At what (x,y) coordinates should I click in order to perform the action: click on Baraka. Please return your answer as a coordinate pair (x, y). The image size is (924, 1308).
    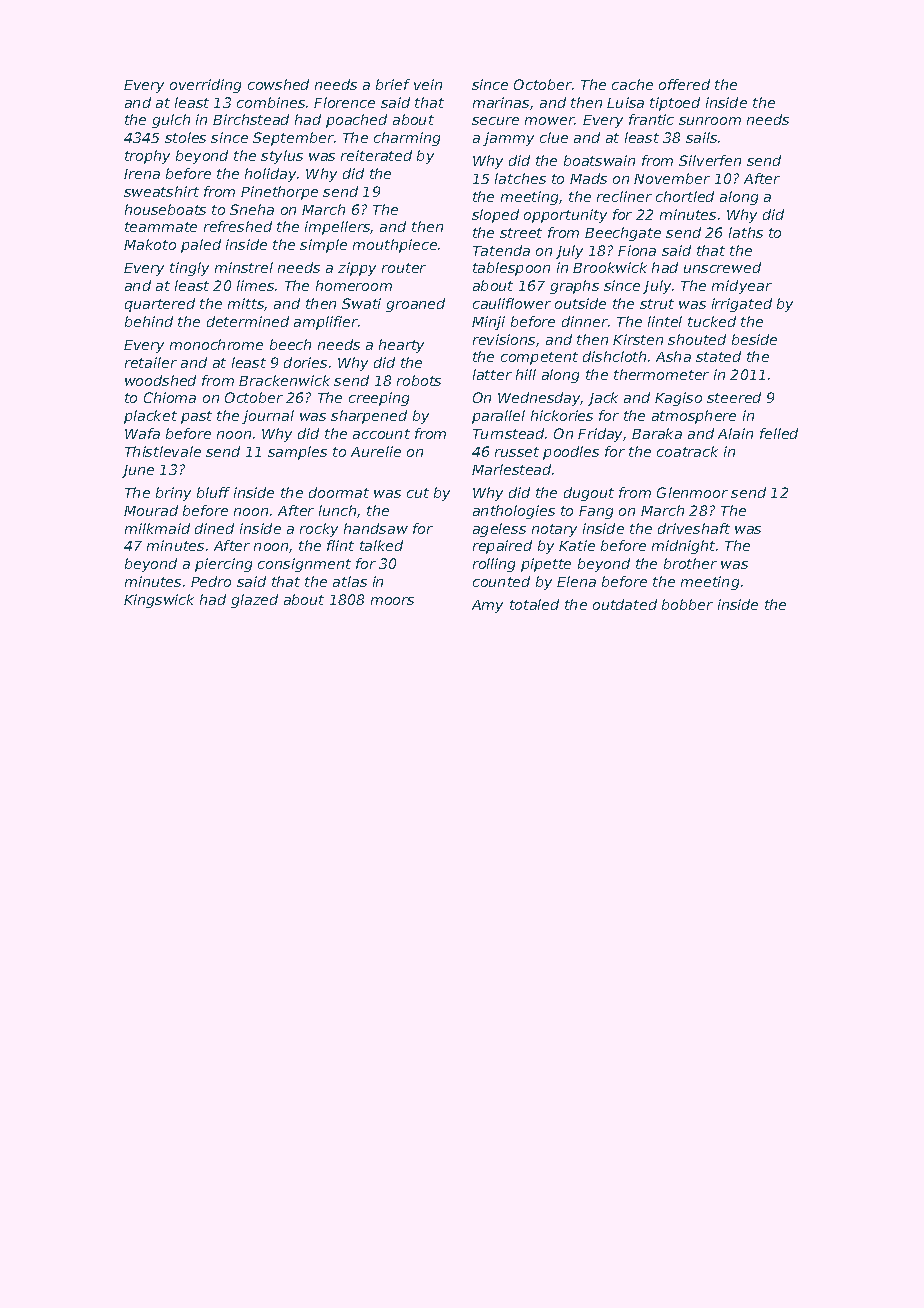
    Looking at the image, I should click on (657, 433).
